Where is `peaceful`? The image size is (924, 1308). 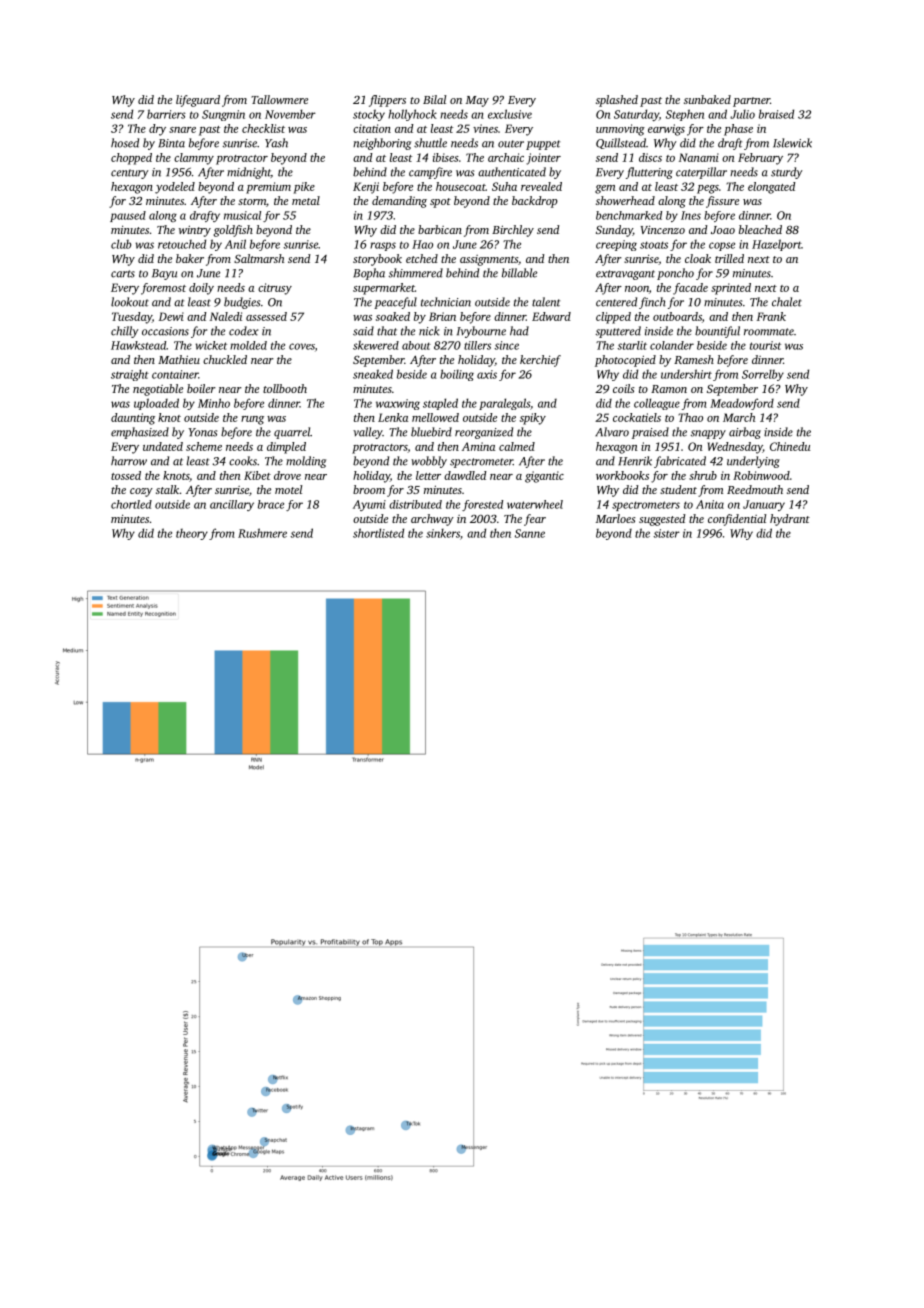 peaceful is located at coordinates (395, 303).
